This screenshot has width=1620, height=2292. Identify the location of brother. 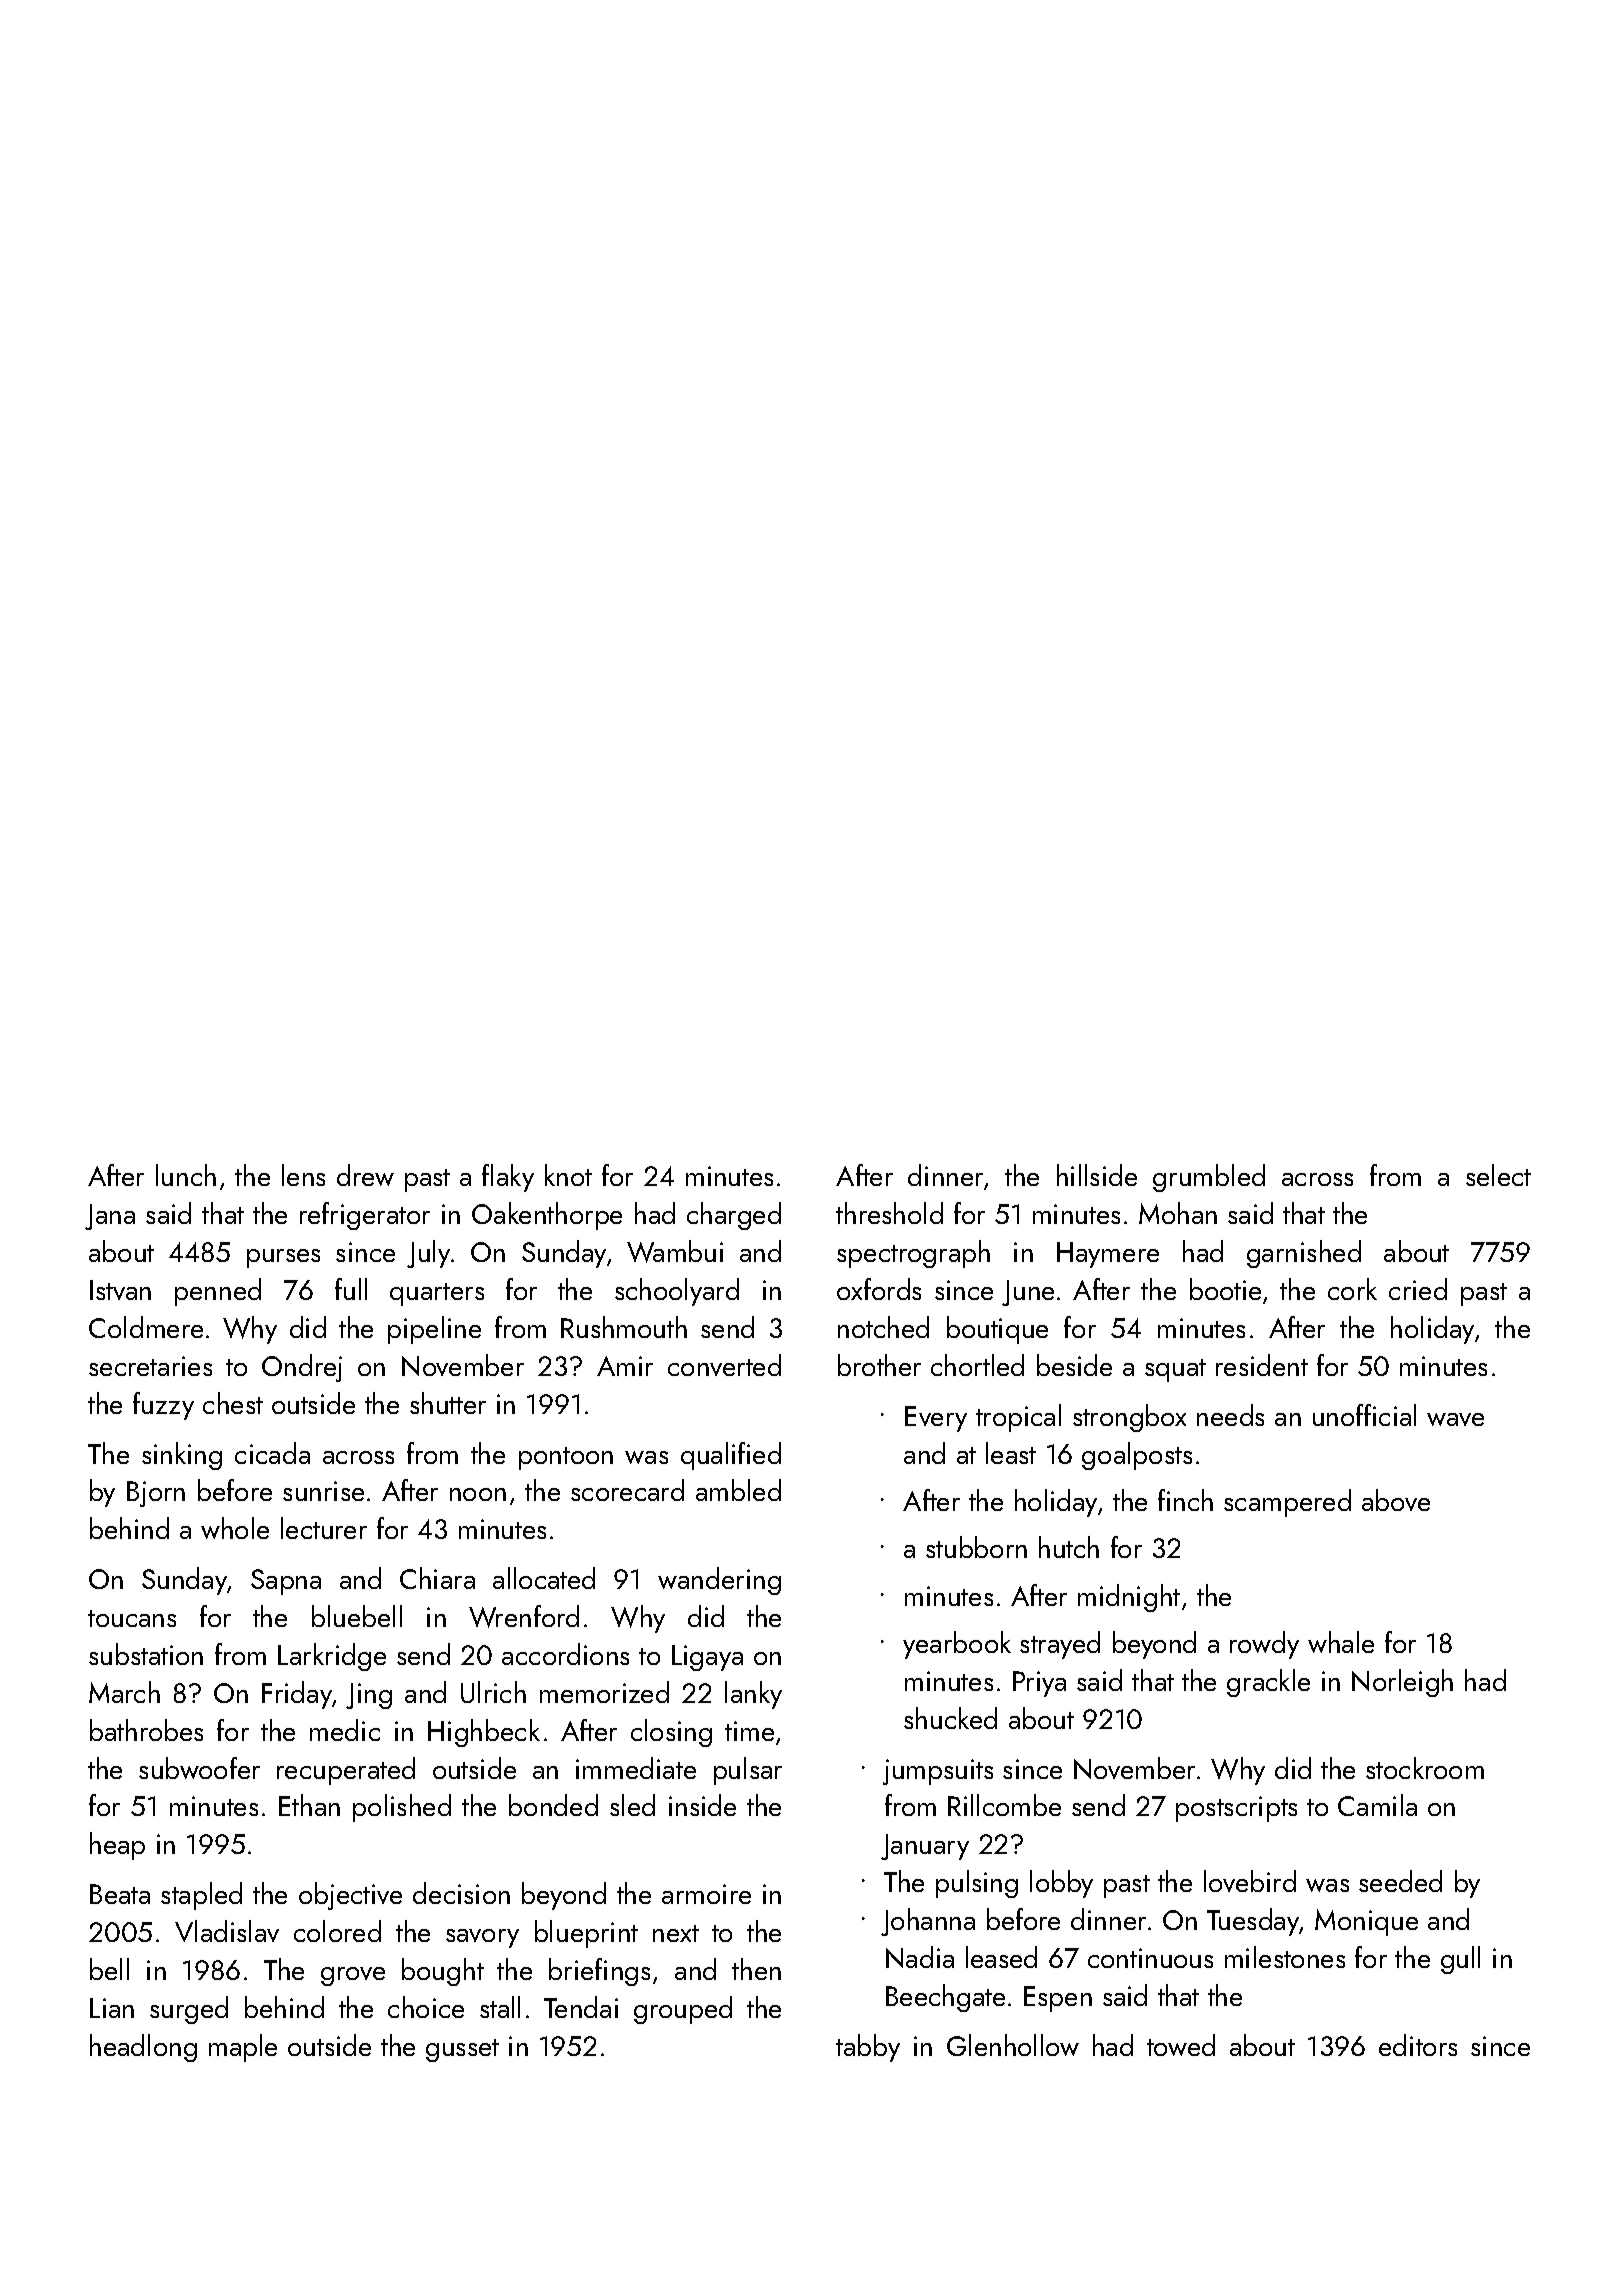
(879, 1365).
